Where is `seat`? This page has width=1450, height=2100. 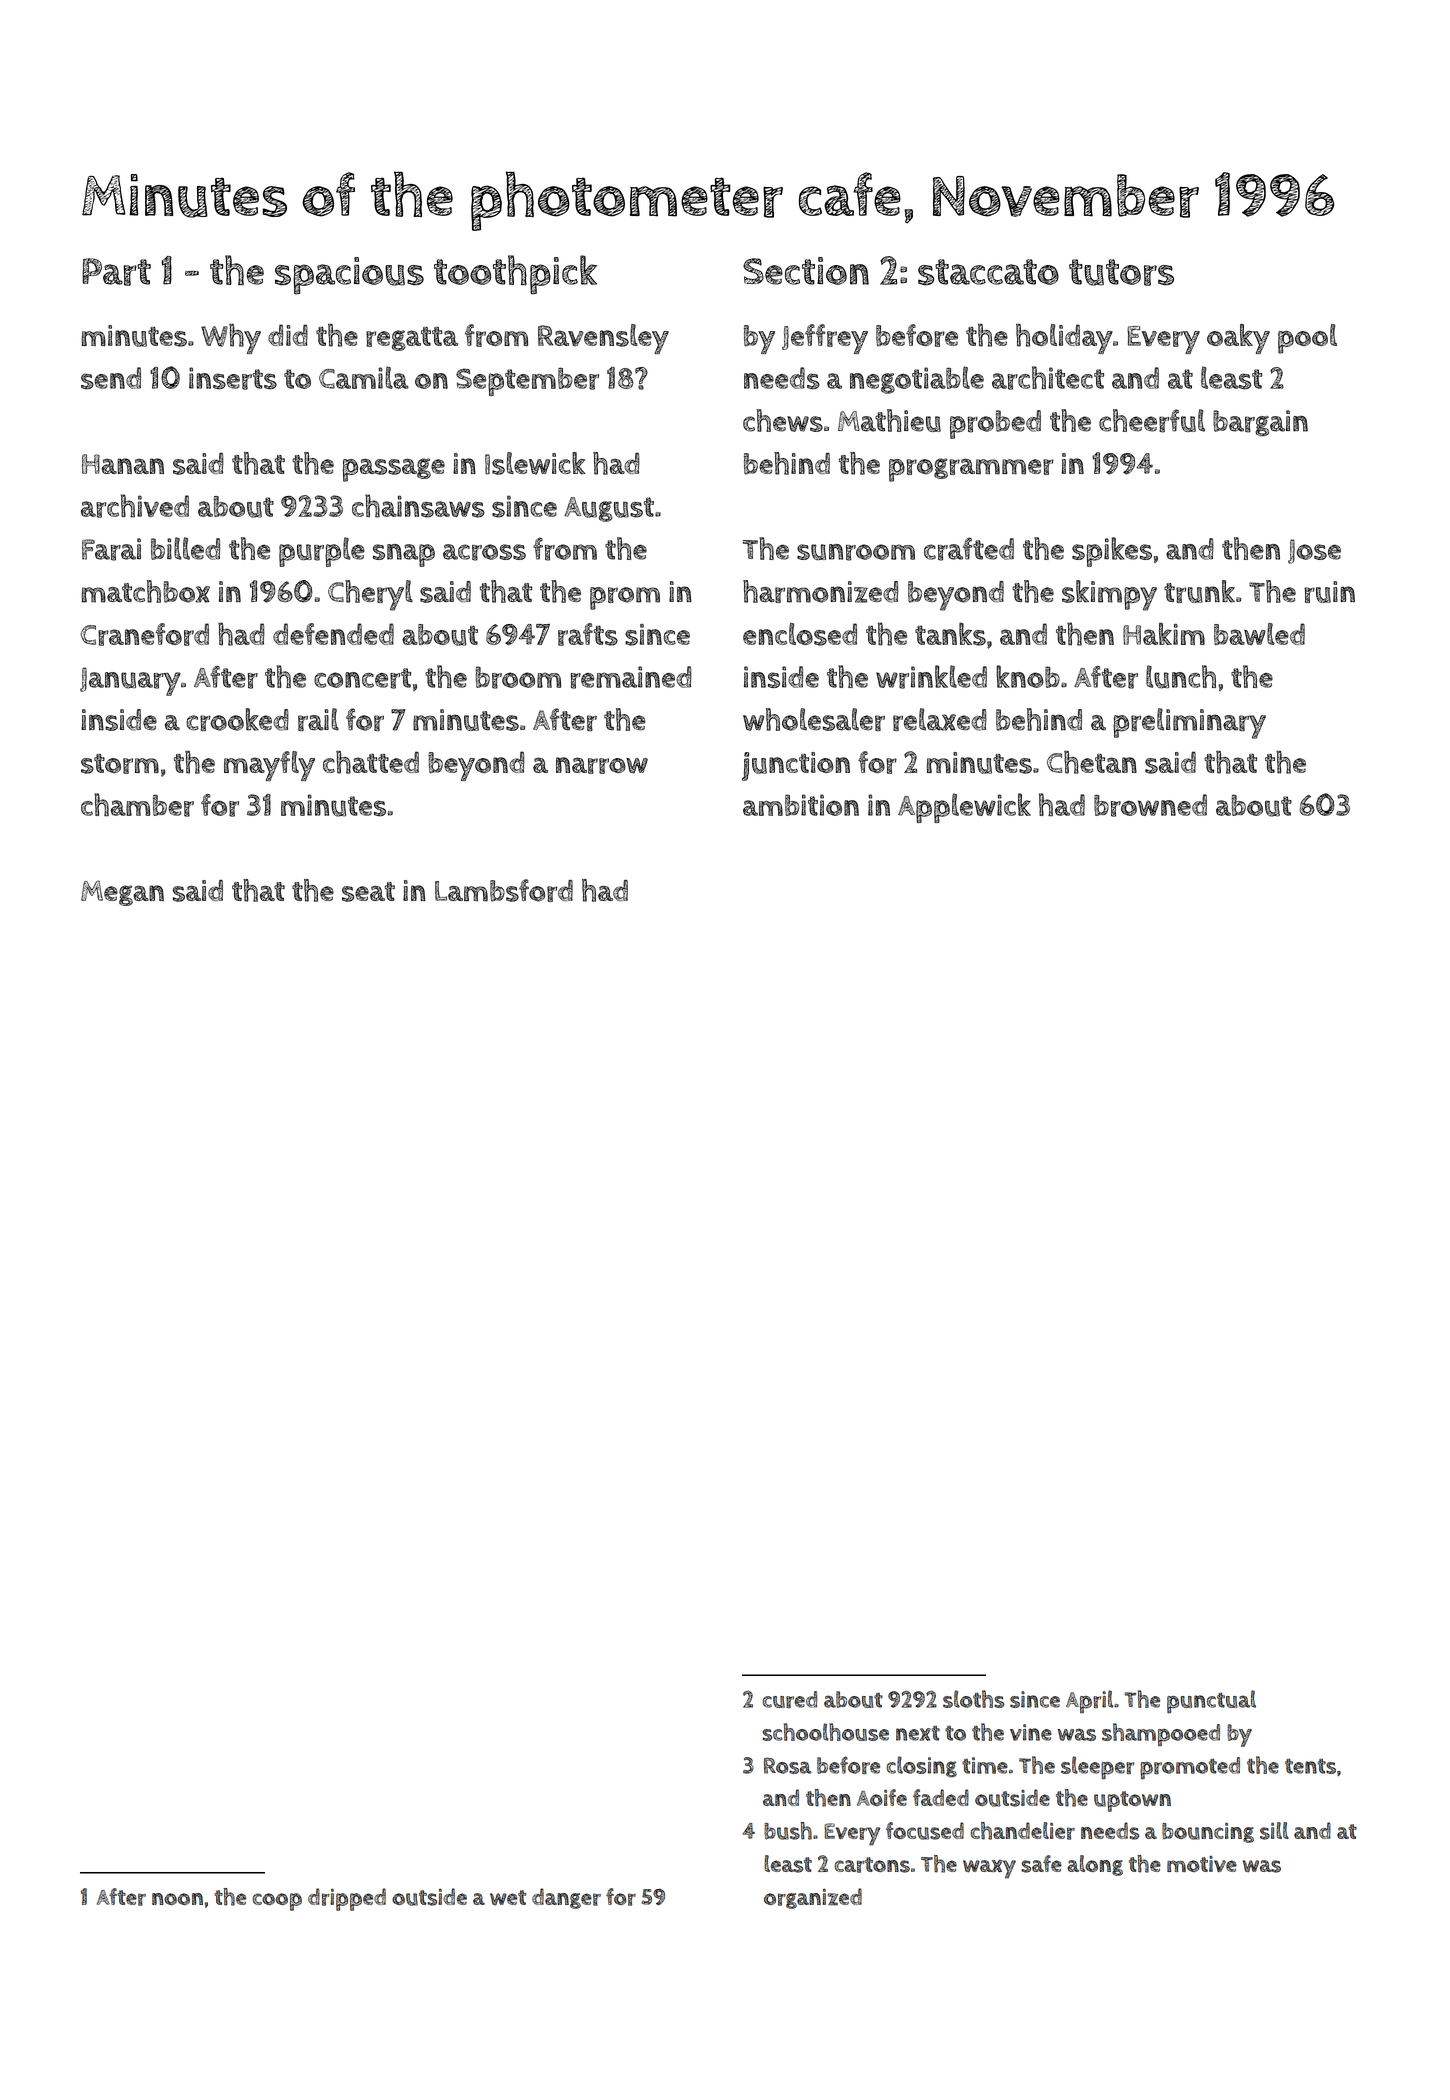
seat is located at coordinates (368, 892).
